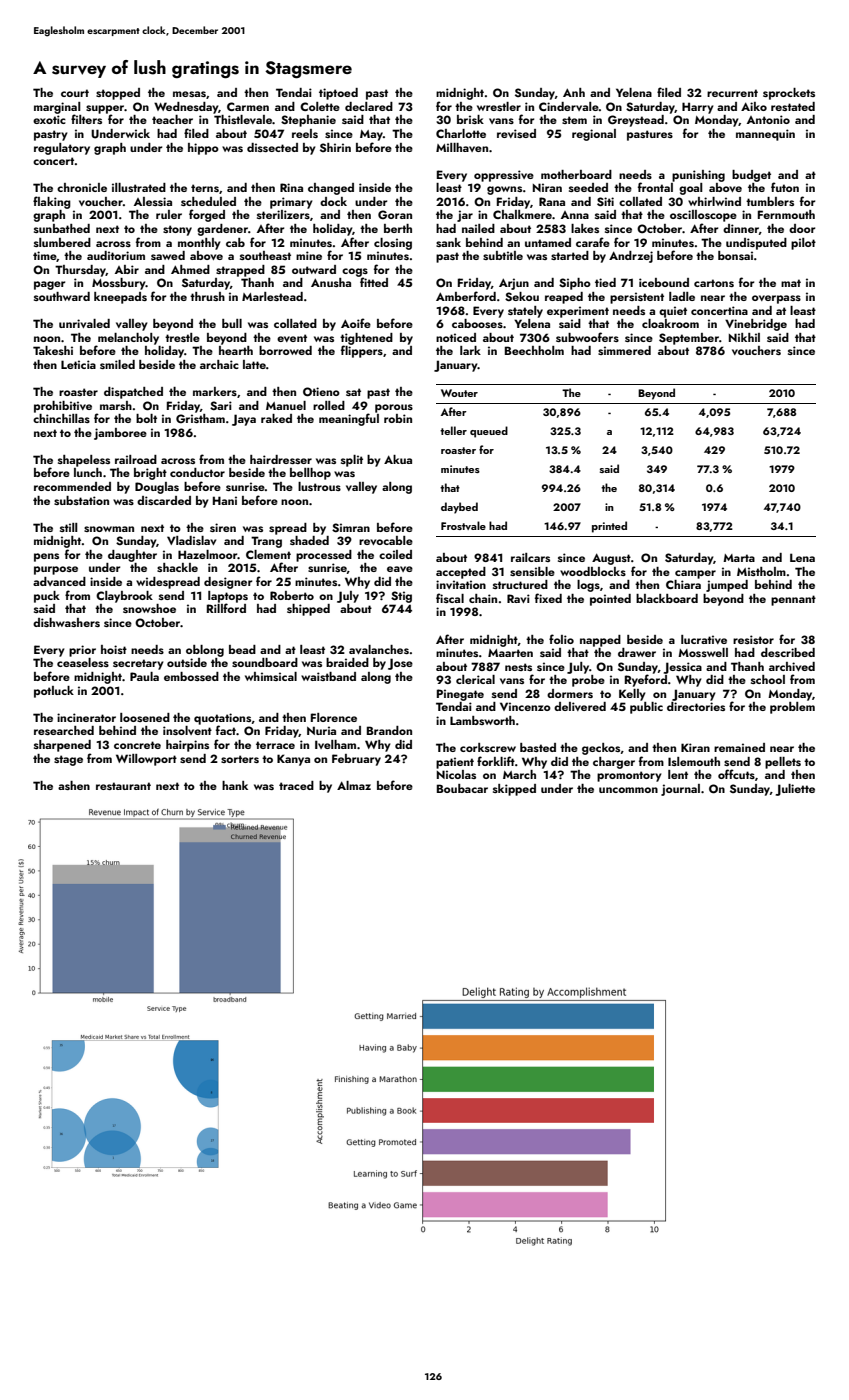 This image has height=1400, width=849. Describe the element at coordinates (49, 285) in the image. I see `pager` at that location.
